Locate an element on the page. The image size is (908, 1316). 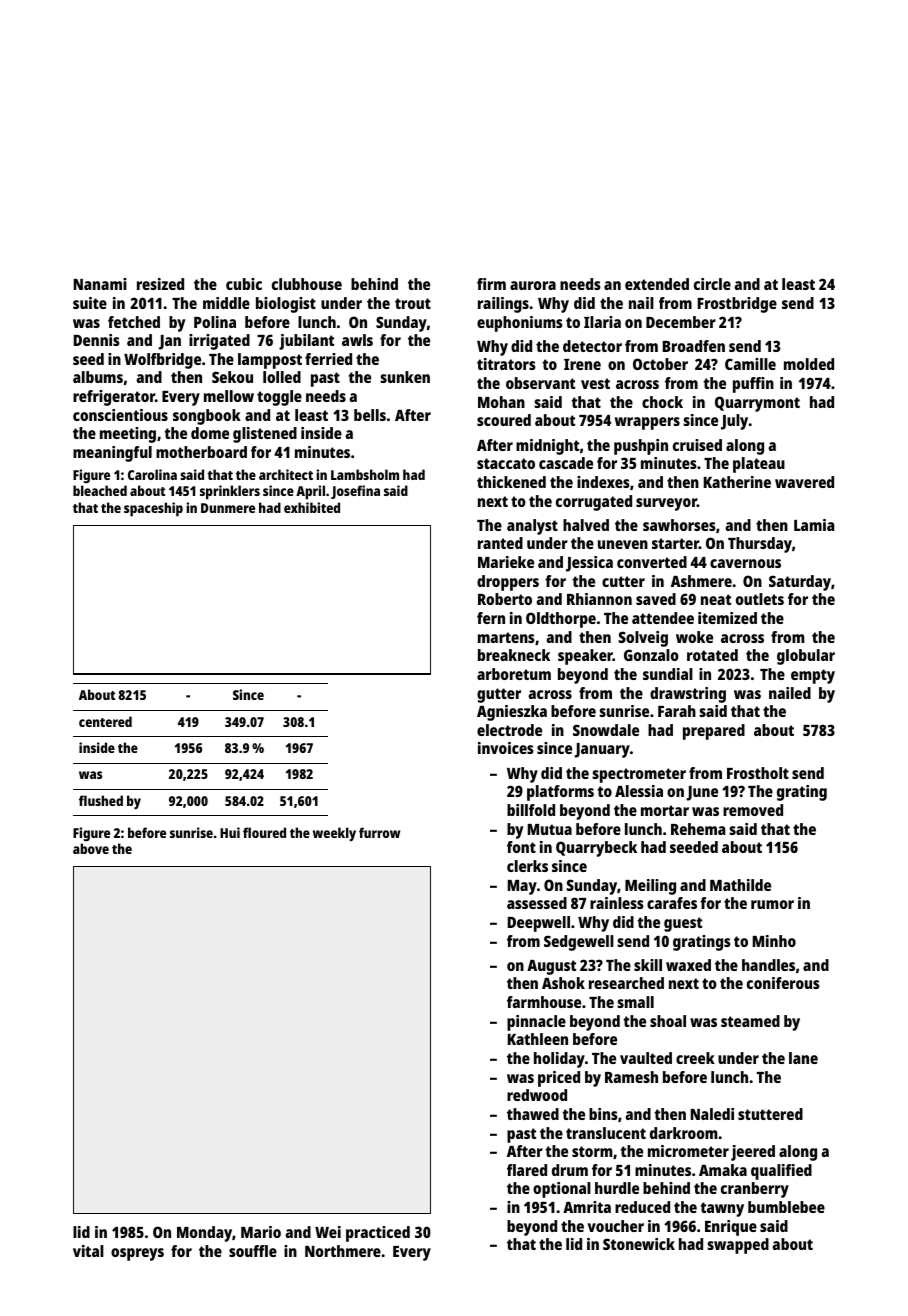
globular is located at coordinates (806, 657).
